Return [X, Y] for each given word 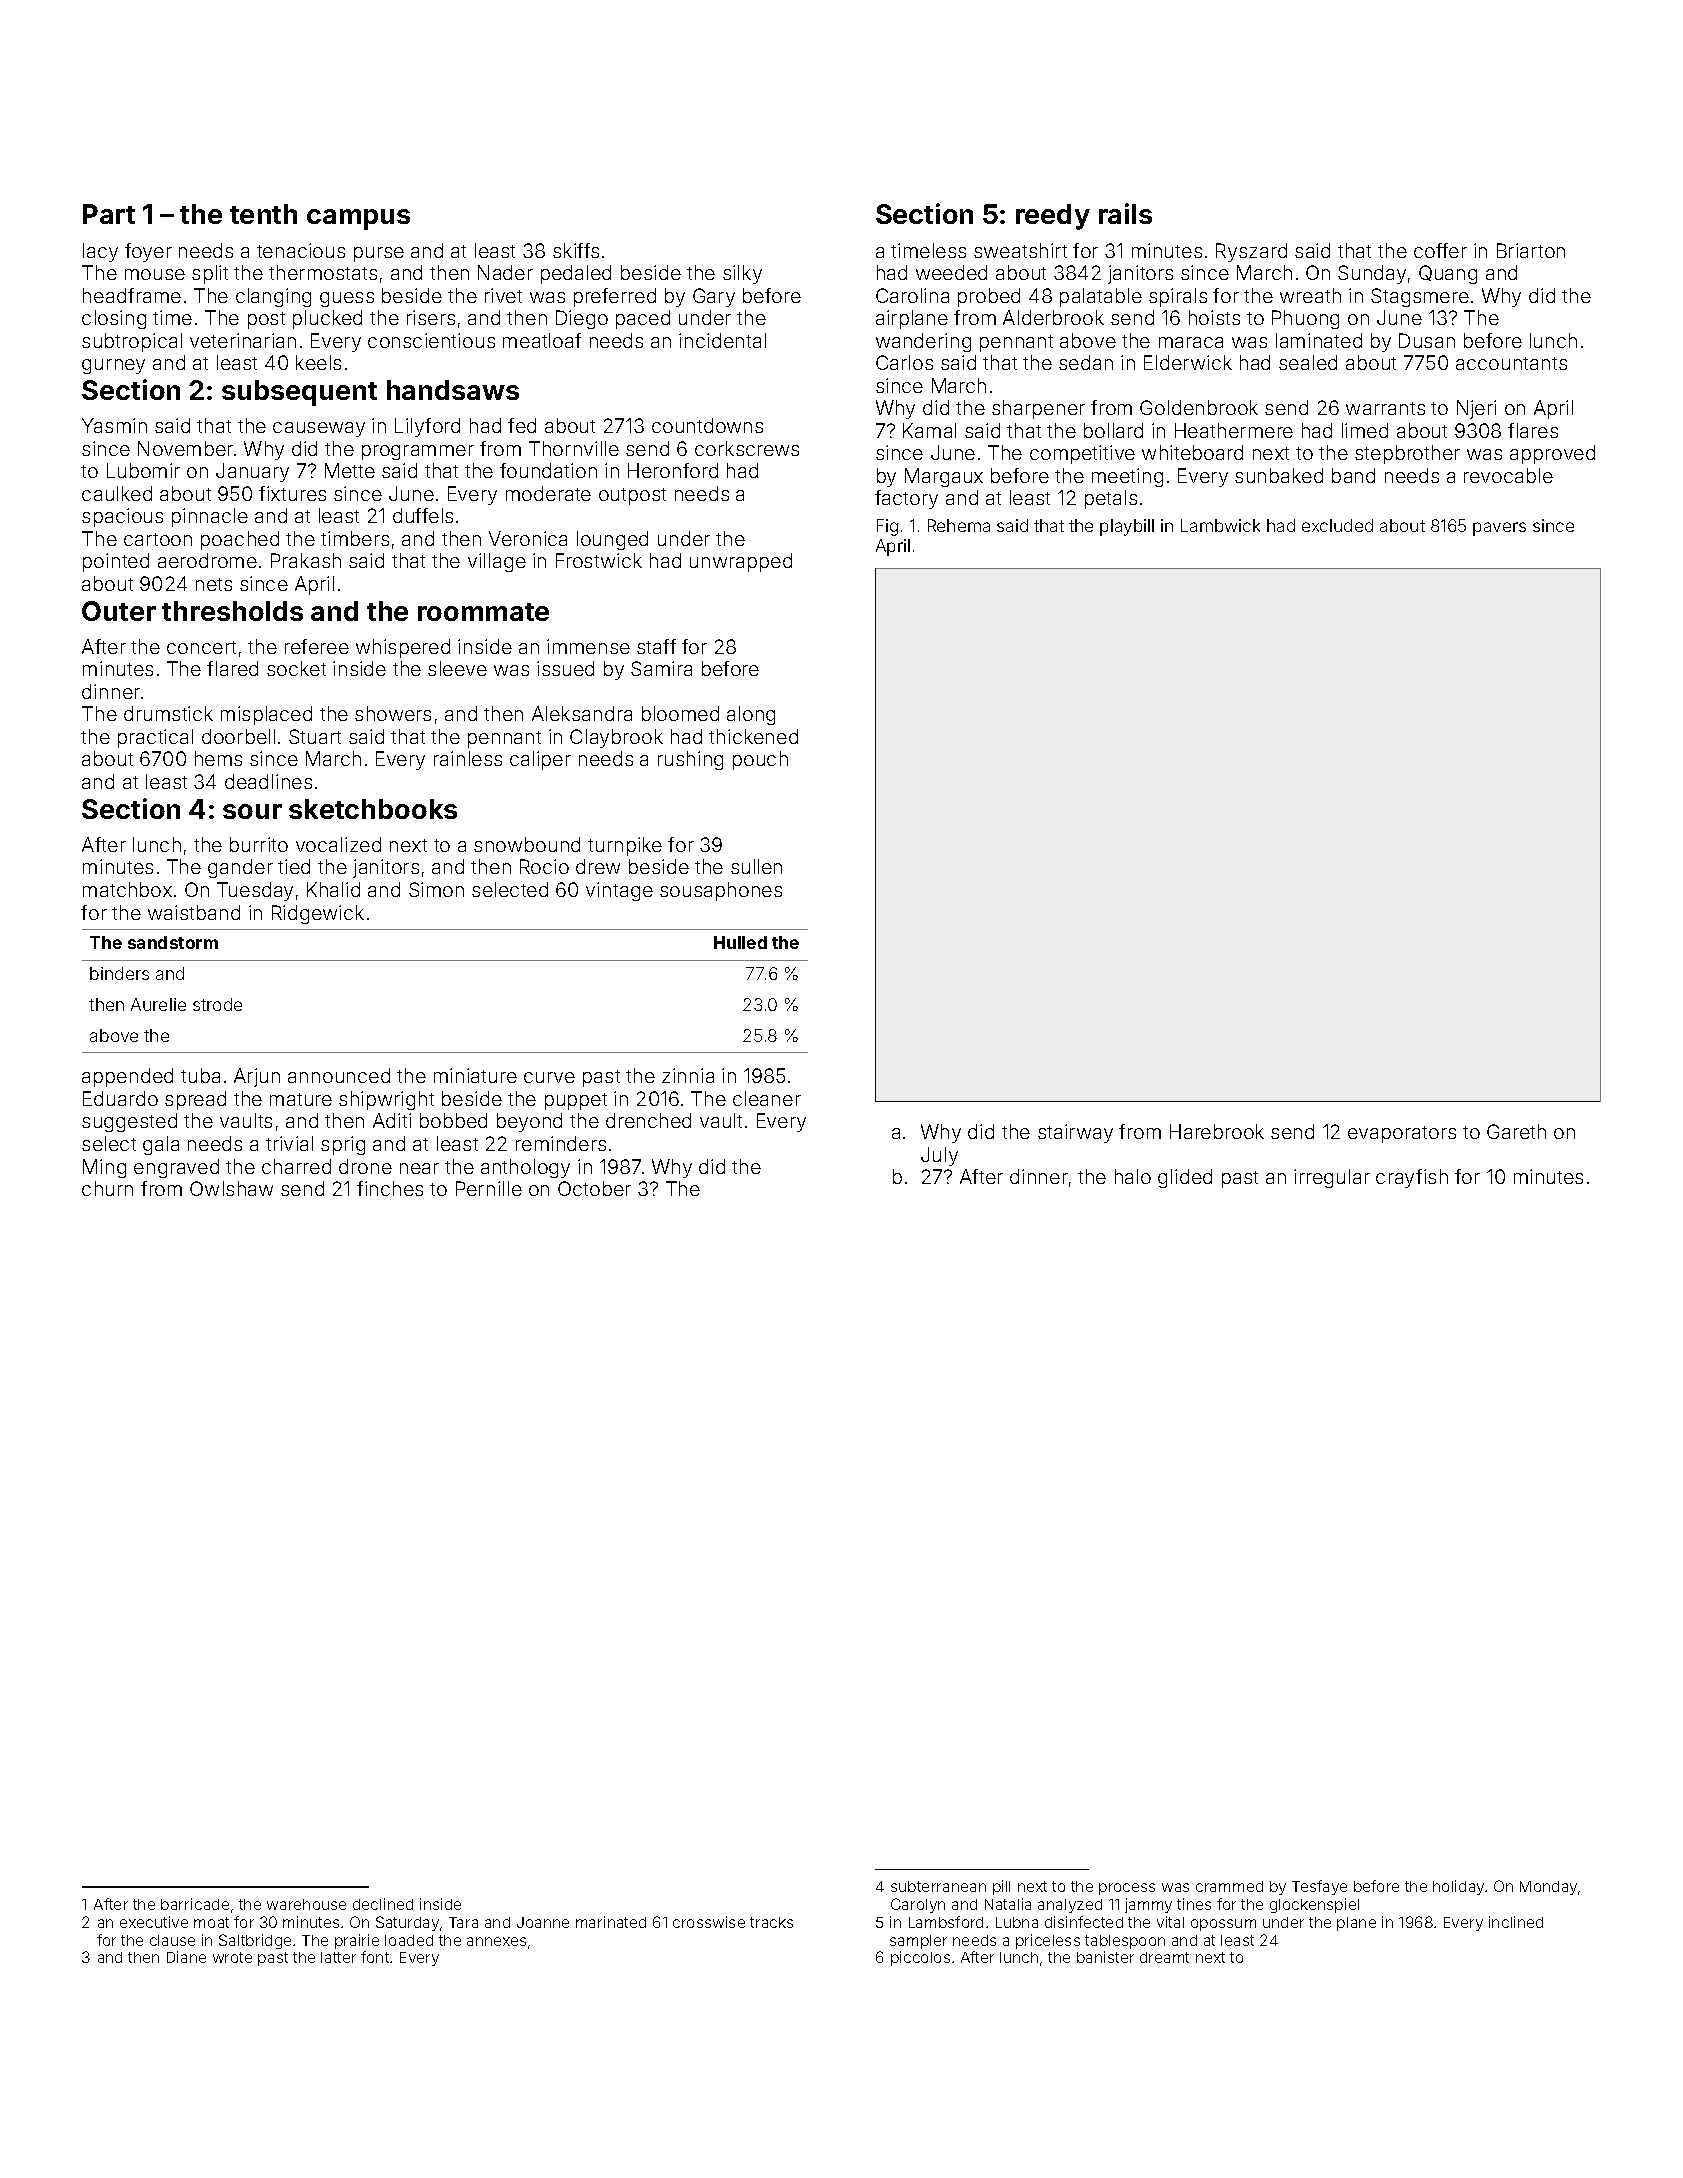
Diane [186, 1957]
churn [107, 1188]
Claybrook [616, 738]
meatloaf [542, 340]
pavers [1499, 529]
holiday [1458, 1887]
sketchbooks [373, 809]
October [594, 1188]
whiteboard [1192, 452]
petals [1111, 499]
